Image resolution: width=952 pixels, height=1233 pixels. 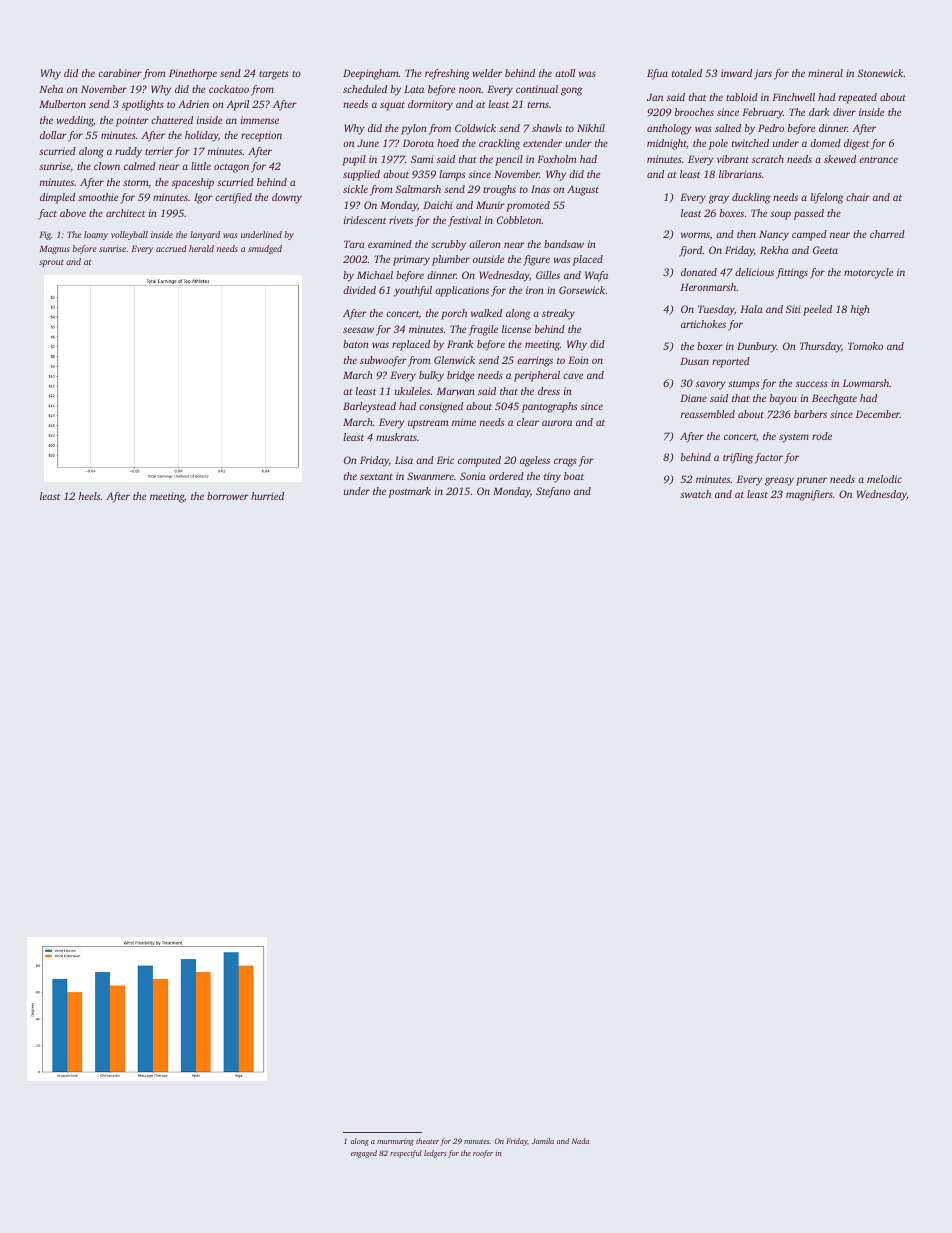 I want to click on magnifiers, so click(x=809, y=495).
